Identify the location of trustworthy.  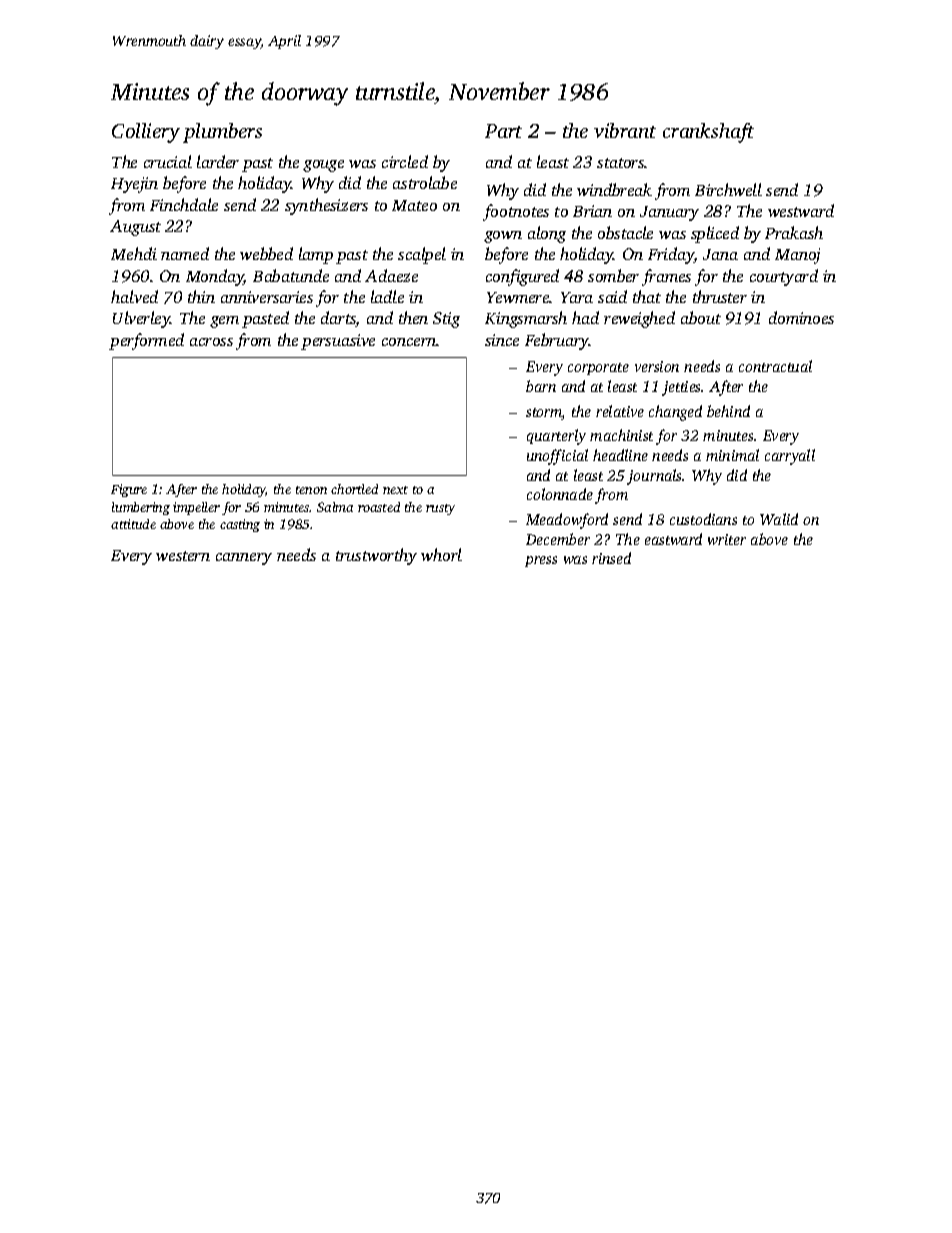
(376, 556).
